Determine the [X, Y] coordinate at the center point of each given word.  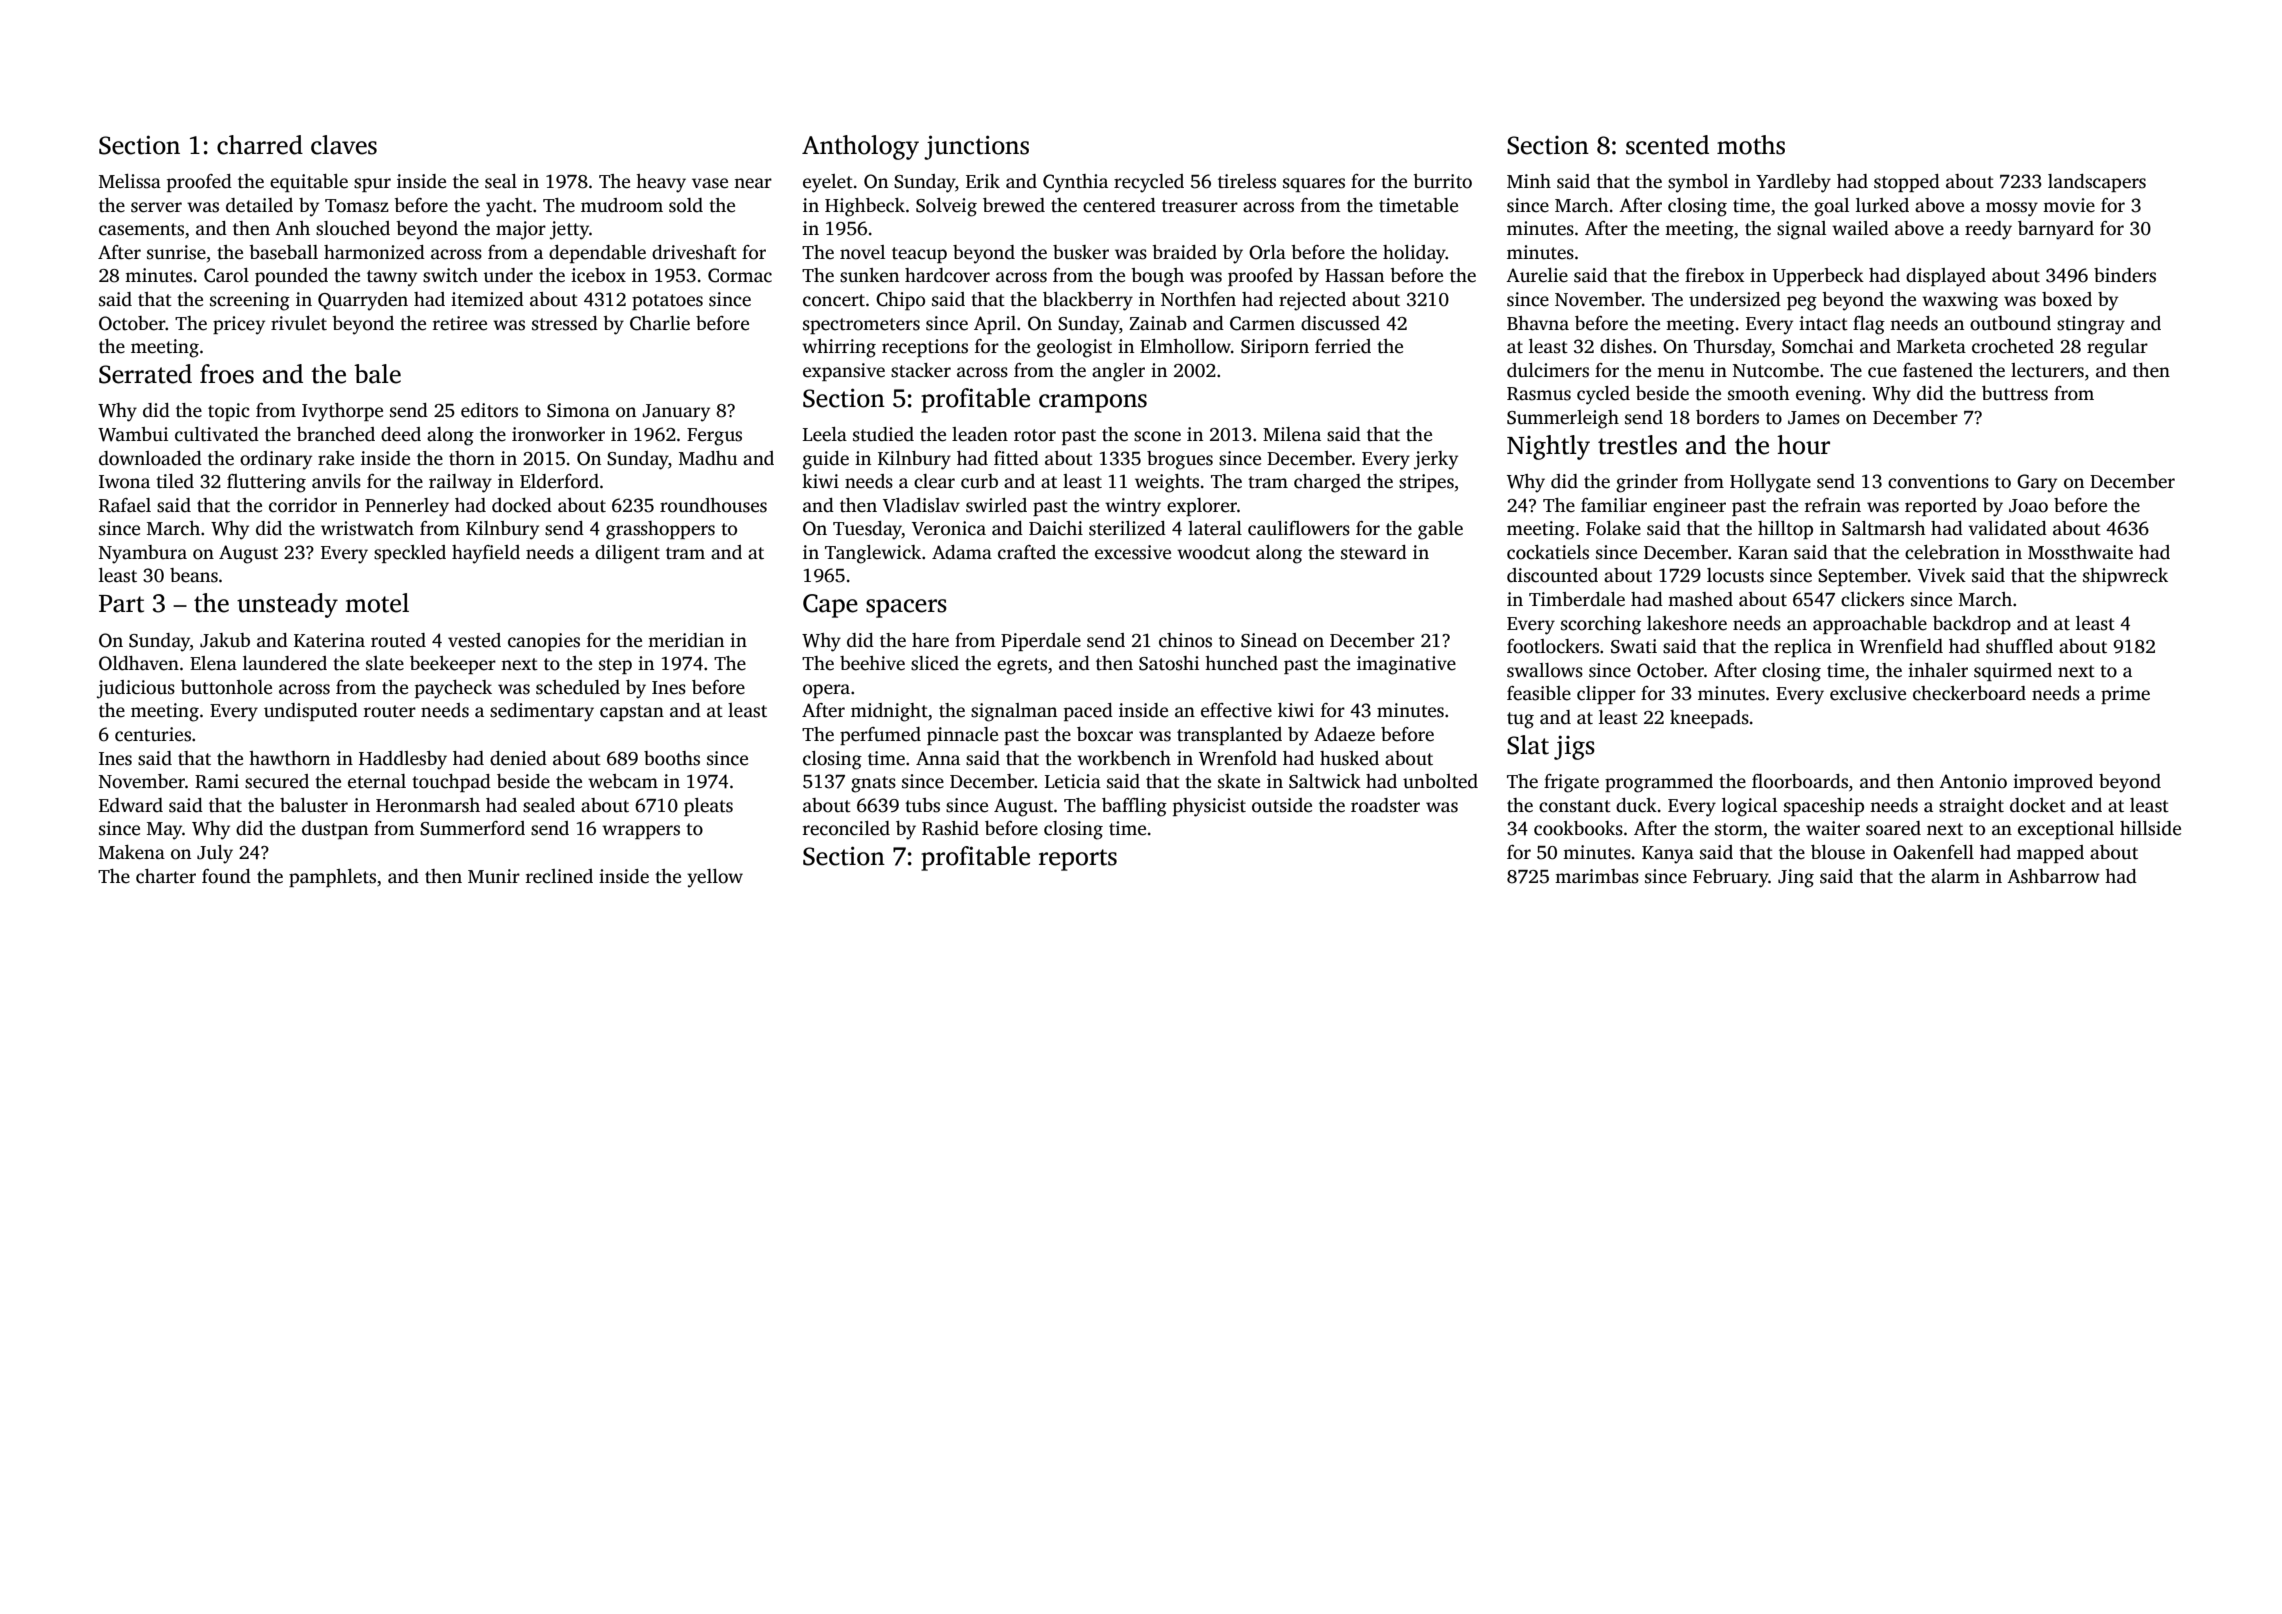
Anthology [860, 147]
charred [260, 145]
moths [1751, 145]
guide [826, 460]
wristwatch [367, 528]
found [226, 876]
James [1814, 418]
